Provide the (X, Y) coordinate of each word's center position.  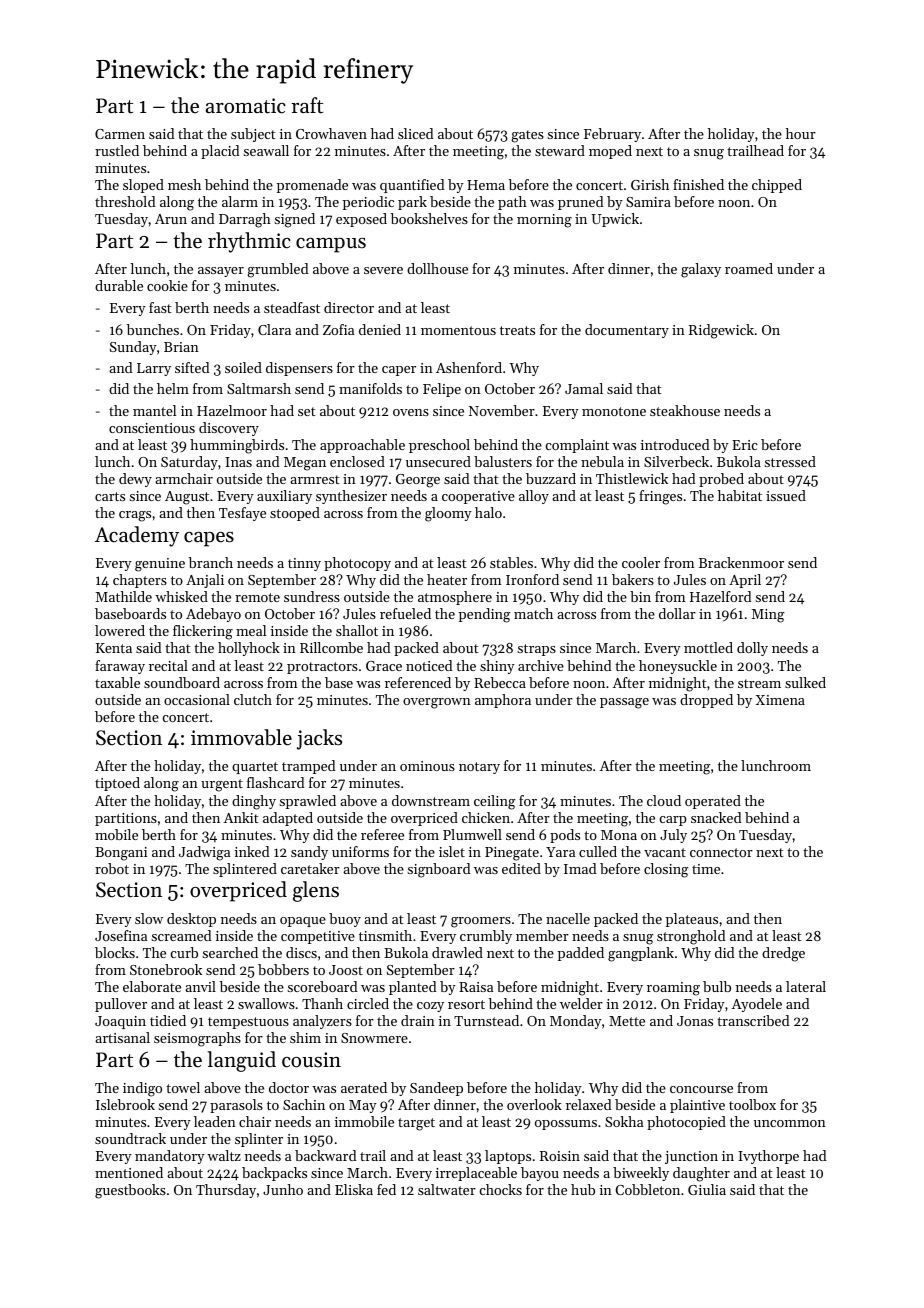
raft (307, 105)
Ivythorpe (768, 1157)
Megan (305, 464)
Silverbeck (676, 461)
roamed (749, 268)
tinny (304, 564)
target (416, 1124)
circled (368, 1003)
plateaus (692, 920)
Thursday (226, 1191)
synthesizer (351, 497)
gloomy (448, 514)
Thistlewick (632, 478)
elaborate (152, 986)
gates (527, 136)
